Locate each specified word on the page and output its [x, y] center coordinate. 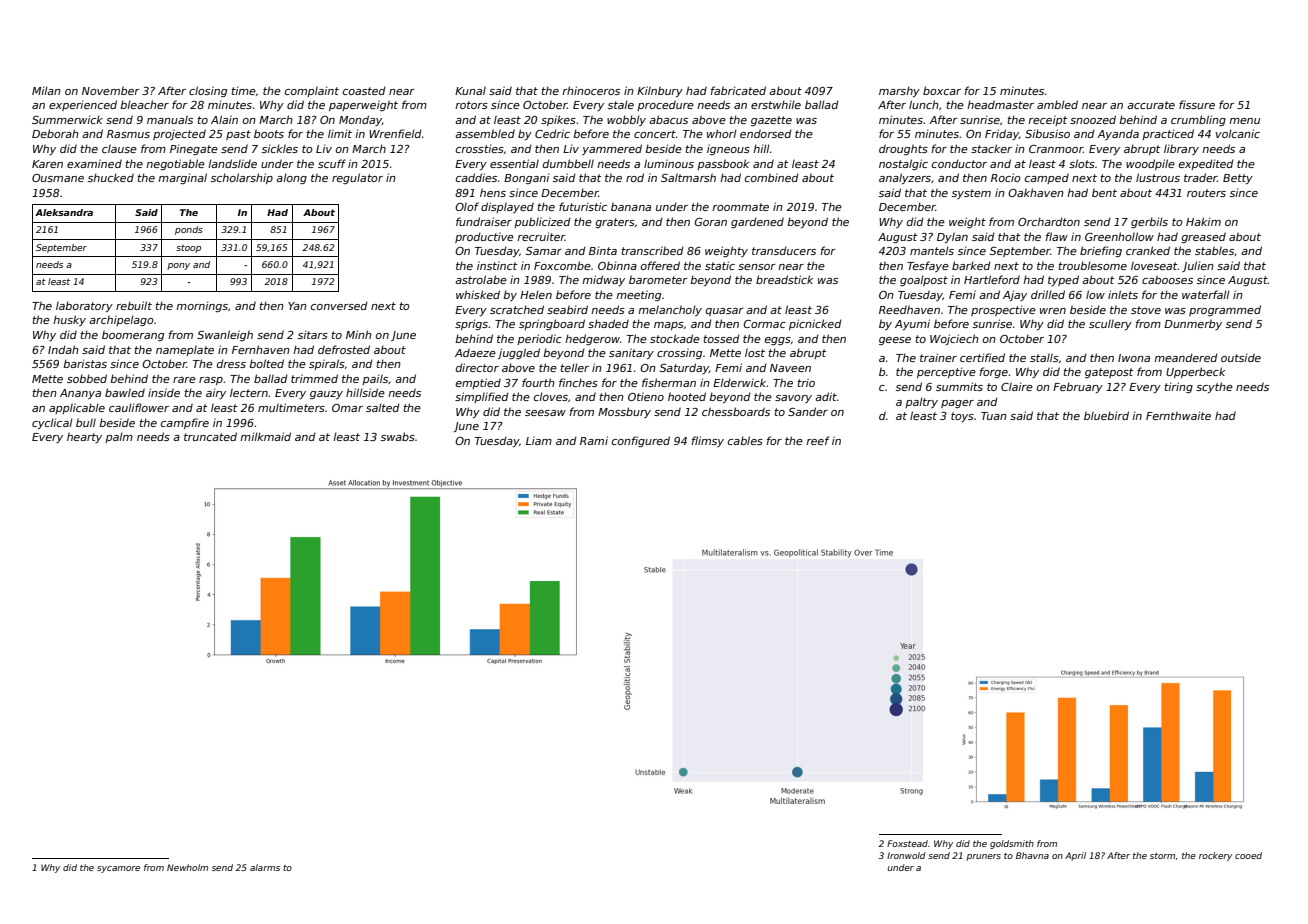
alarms [265, 867]
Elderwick [740, 382]
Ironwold [906, 855]
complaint [312, 91]
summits [959, 386]
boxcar [942, 90]
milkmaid [265, 436]
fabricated [738, 90]
